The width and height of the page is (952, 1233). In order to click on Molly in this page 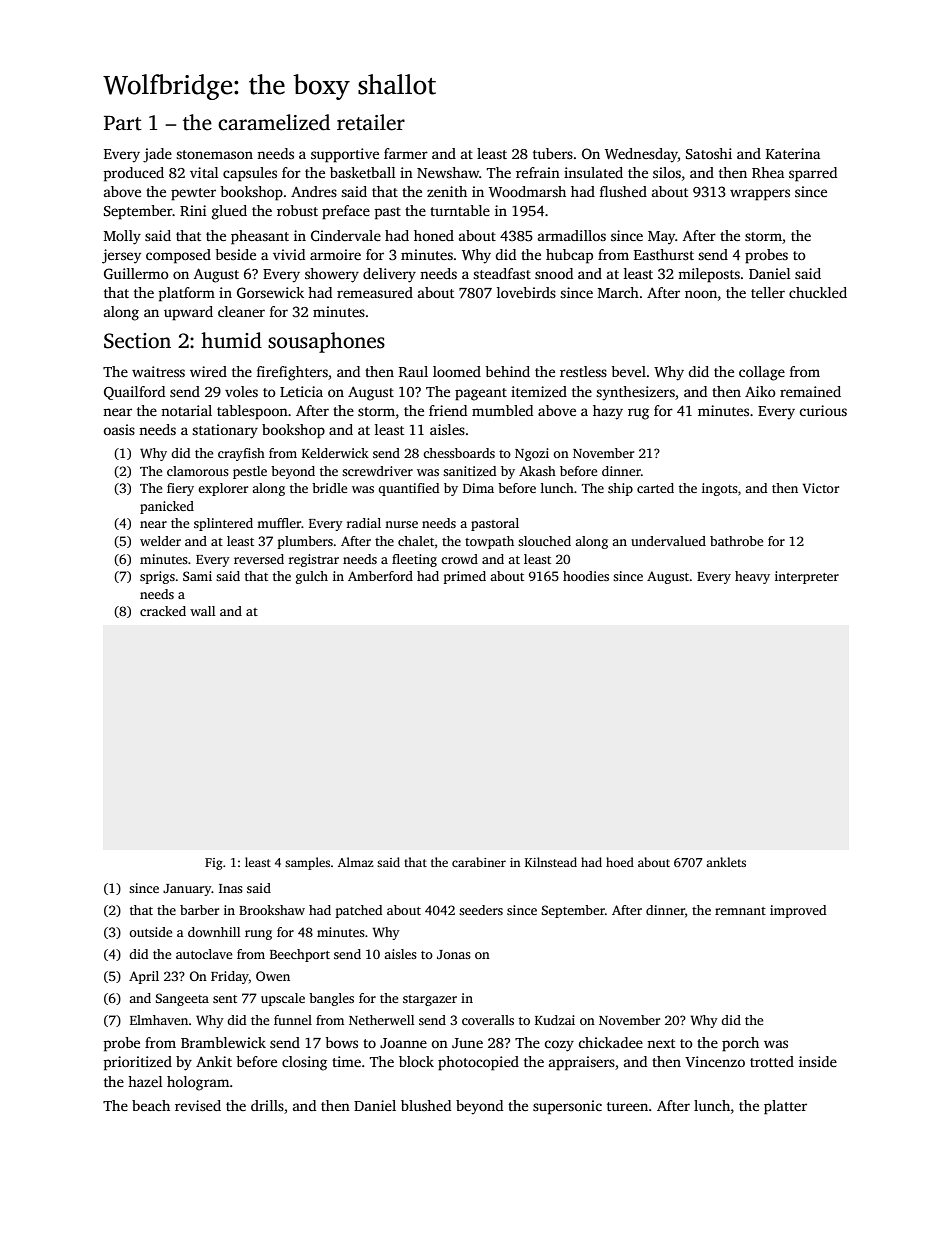, I will do `click(122, 237)`.
